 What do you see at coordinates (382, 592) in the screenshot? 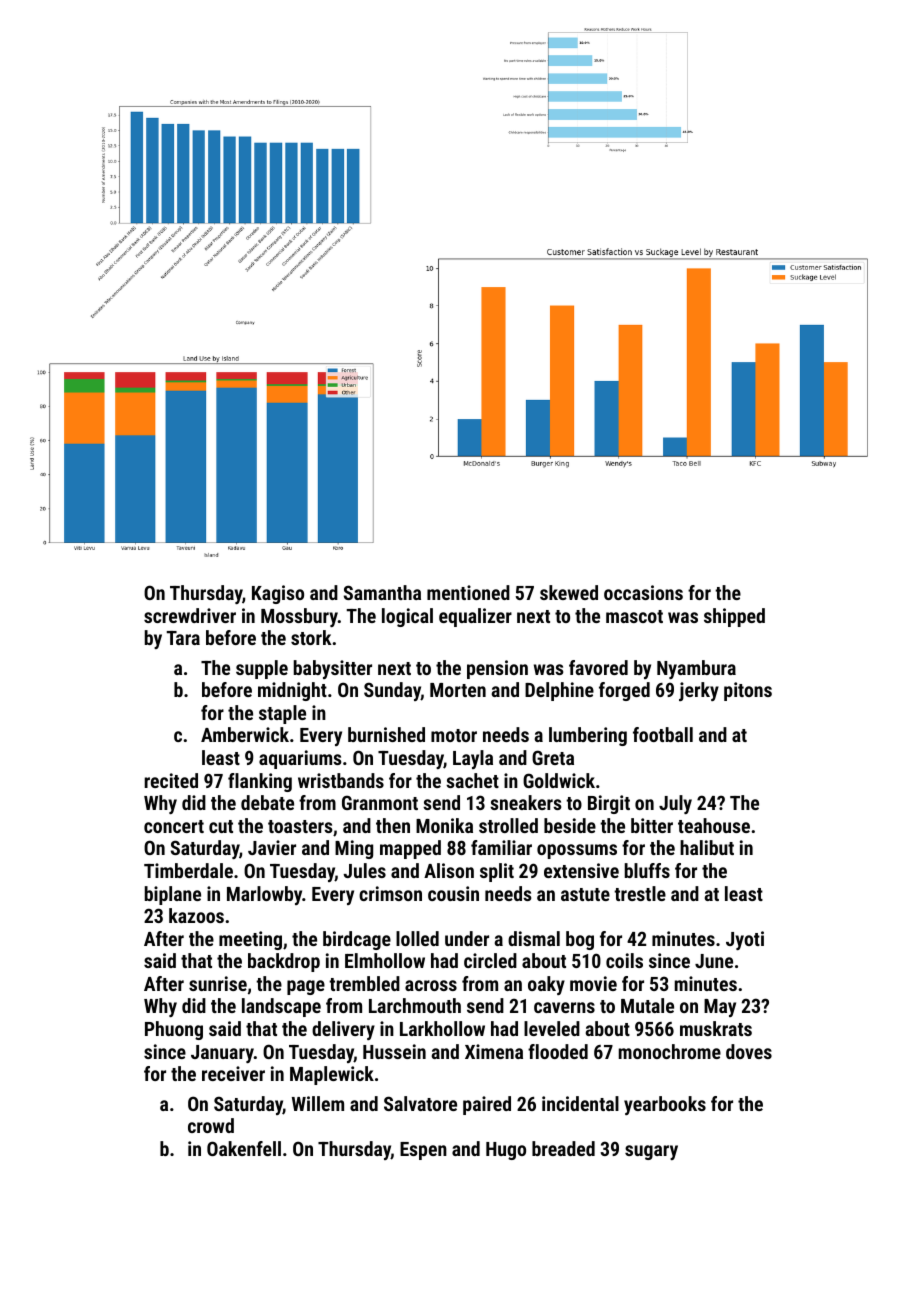
I see `Samantha` at bounding box center [382, 592].
